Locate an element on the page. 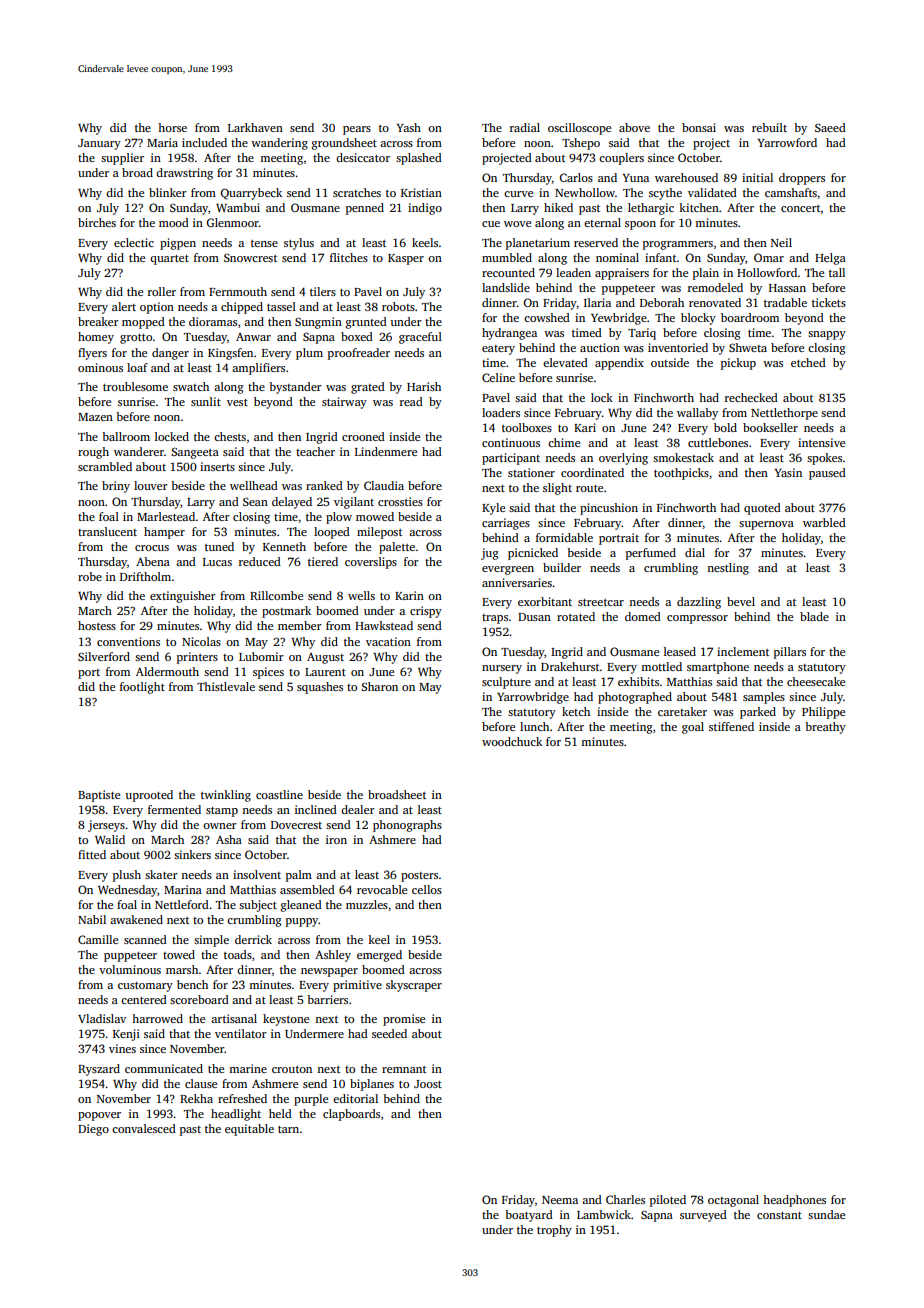  Drakehurst is located at coordinates (570, 666).
